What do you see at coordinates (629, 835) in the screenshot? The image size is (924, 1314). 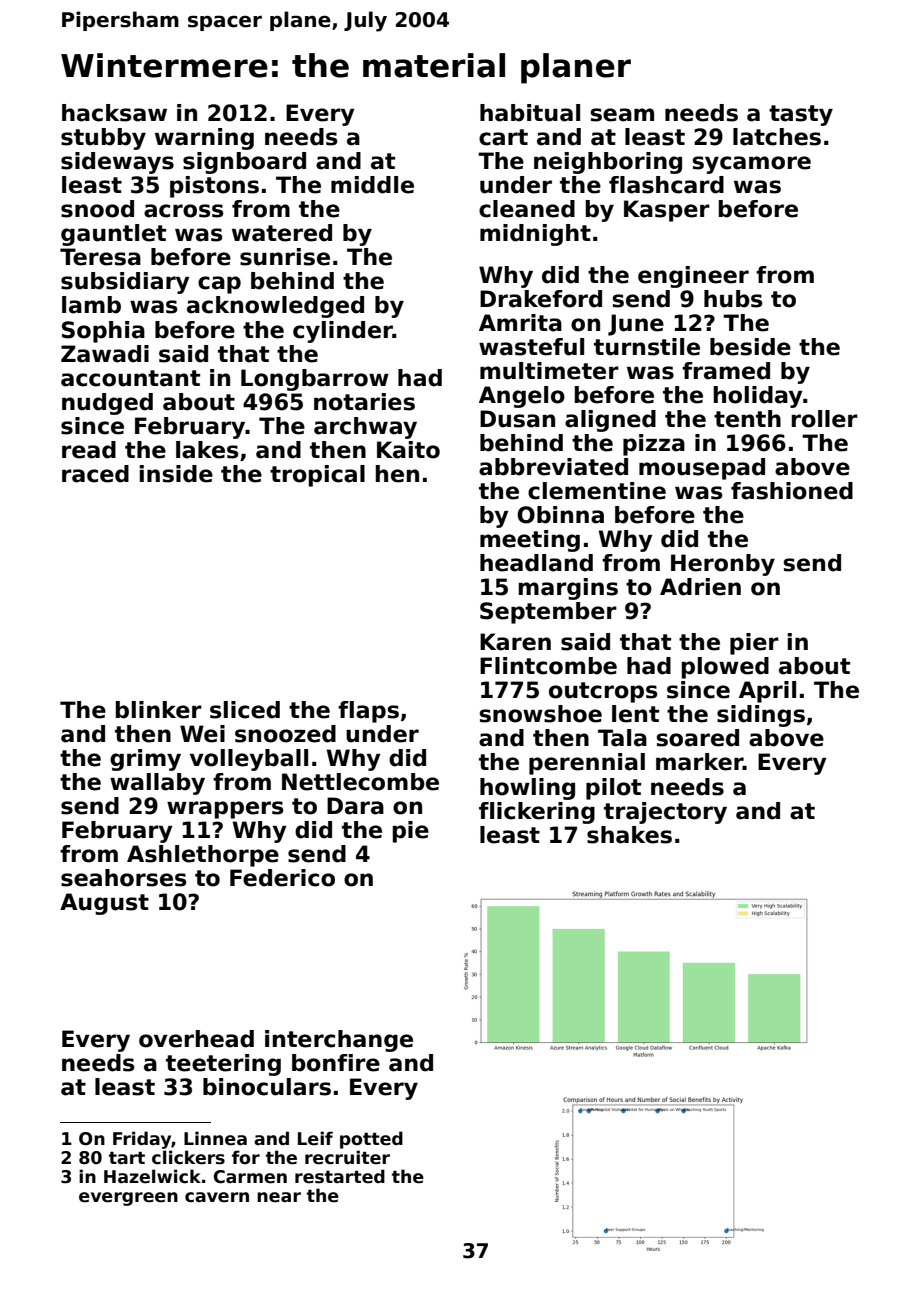 I see `shakes` at bounding box center [629, 835].
